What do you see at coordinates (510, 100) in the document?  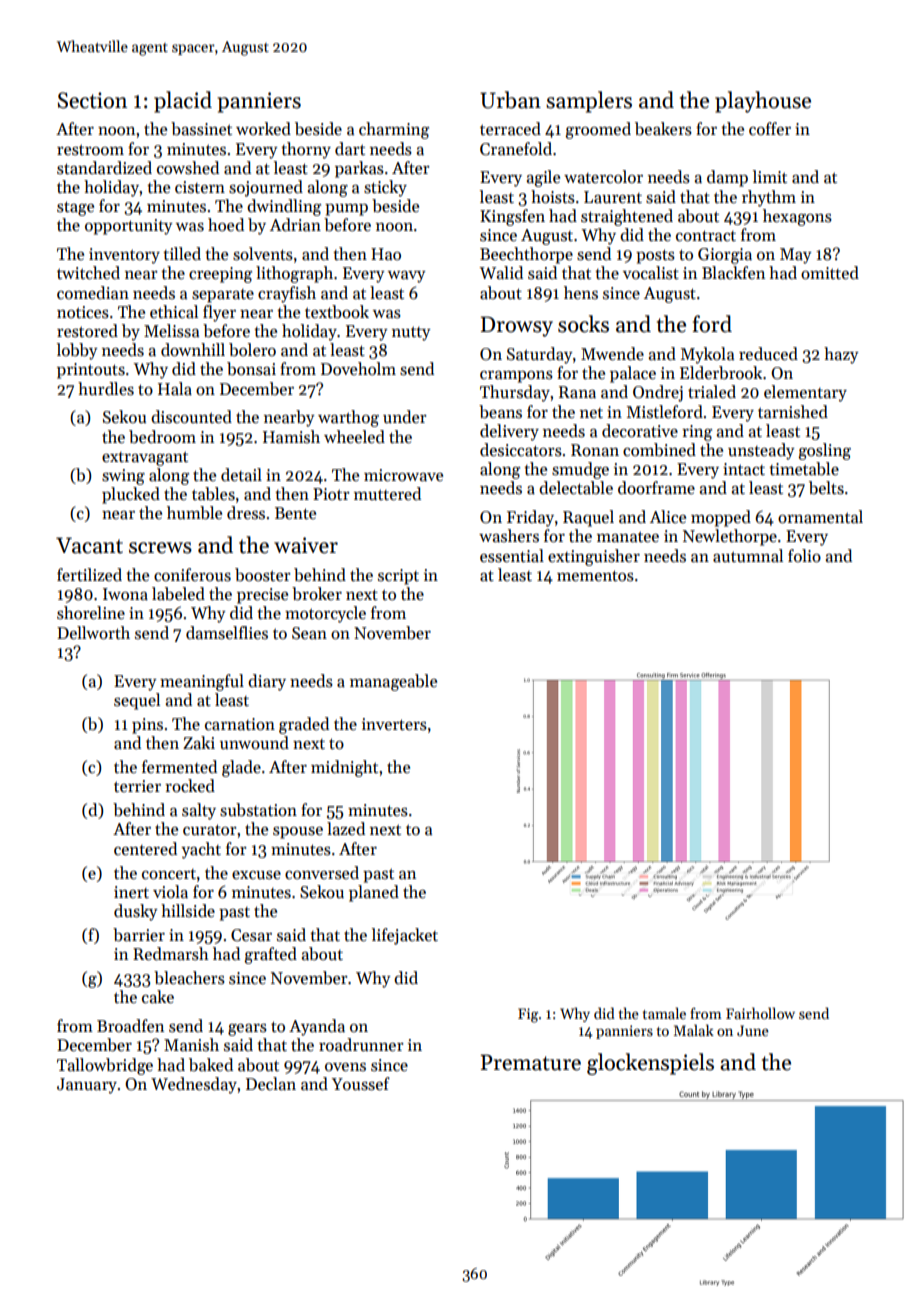 I see `Urban` at bounding box center [510, 100].
